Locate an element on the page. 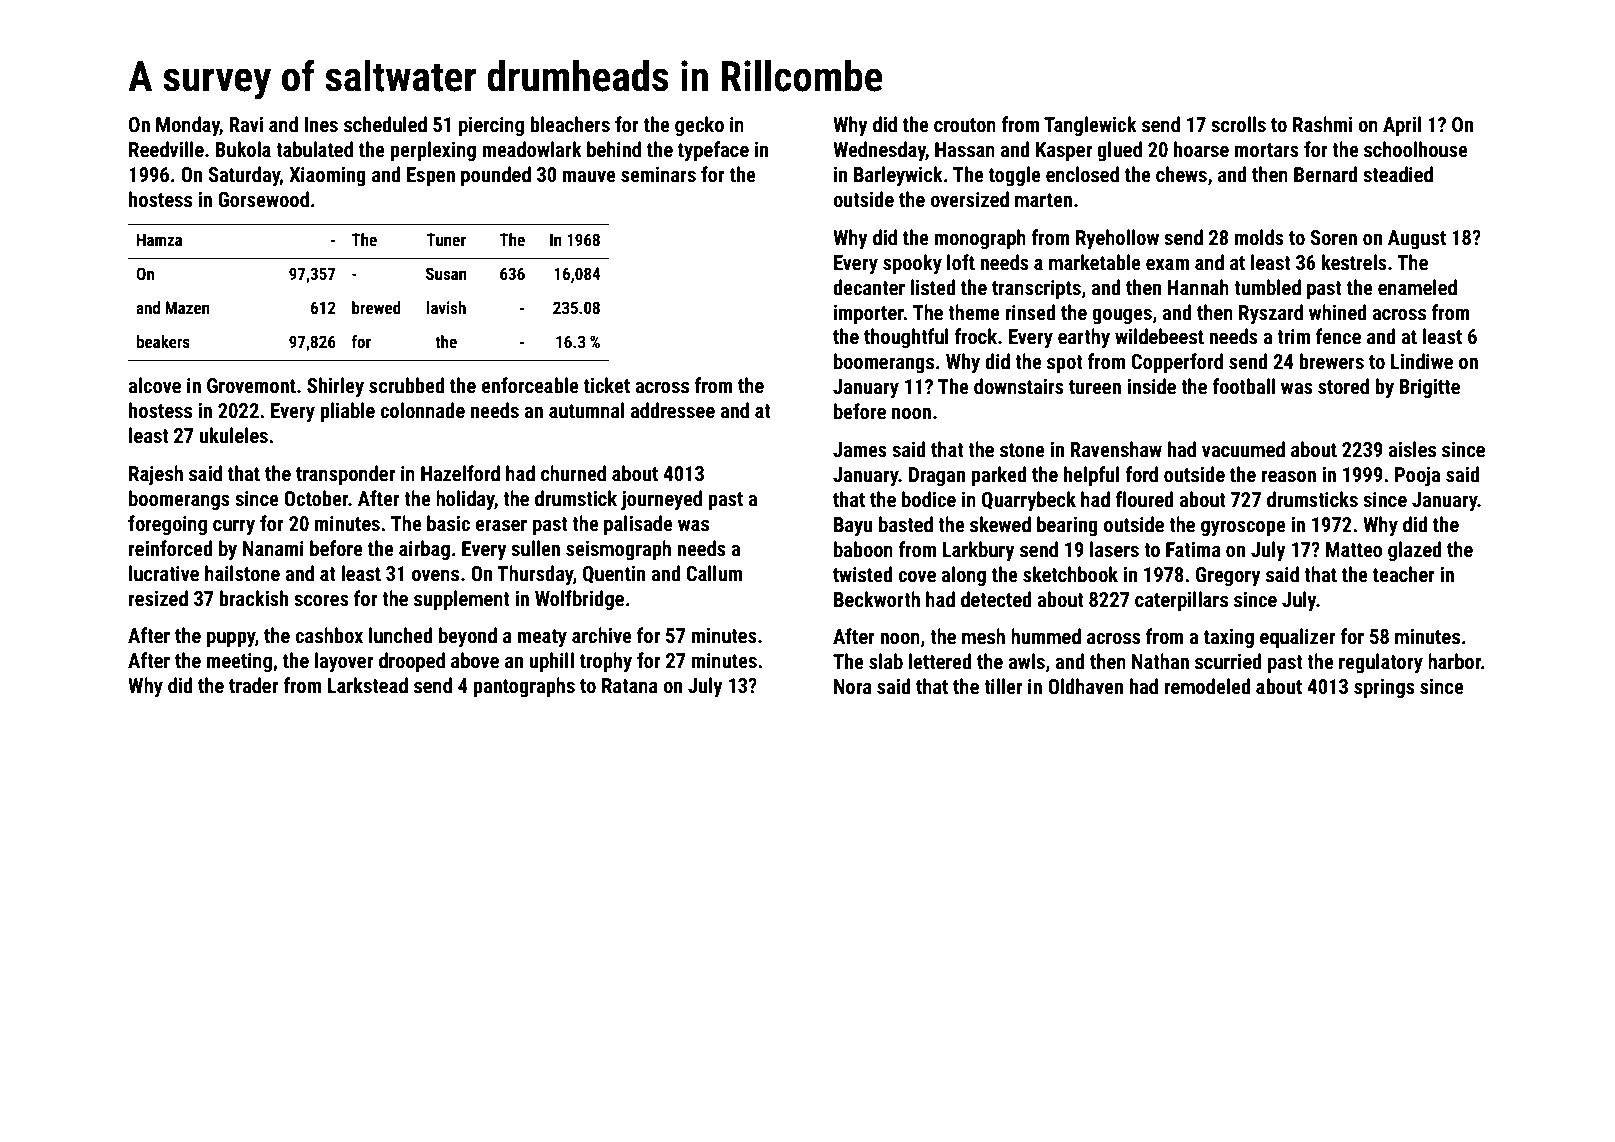 This document has width=1615, height=1142. Soren is located at coordinates (1333, 237).
